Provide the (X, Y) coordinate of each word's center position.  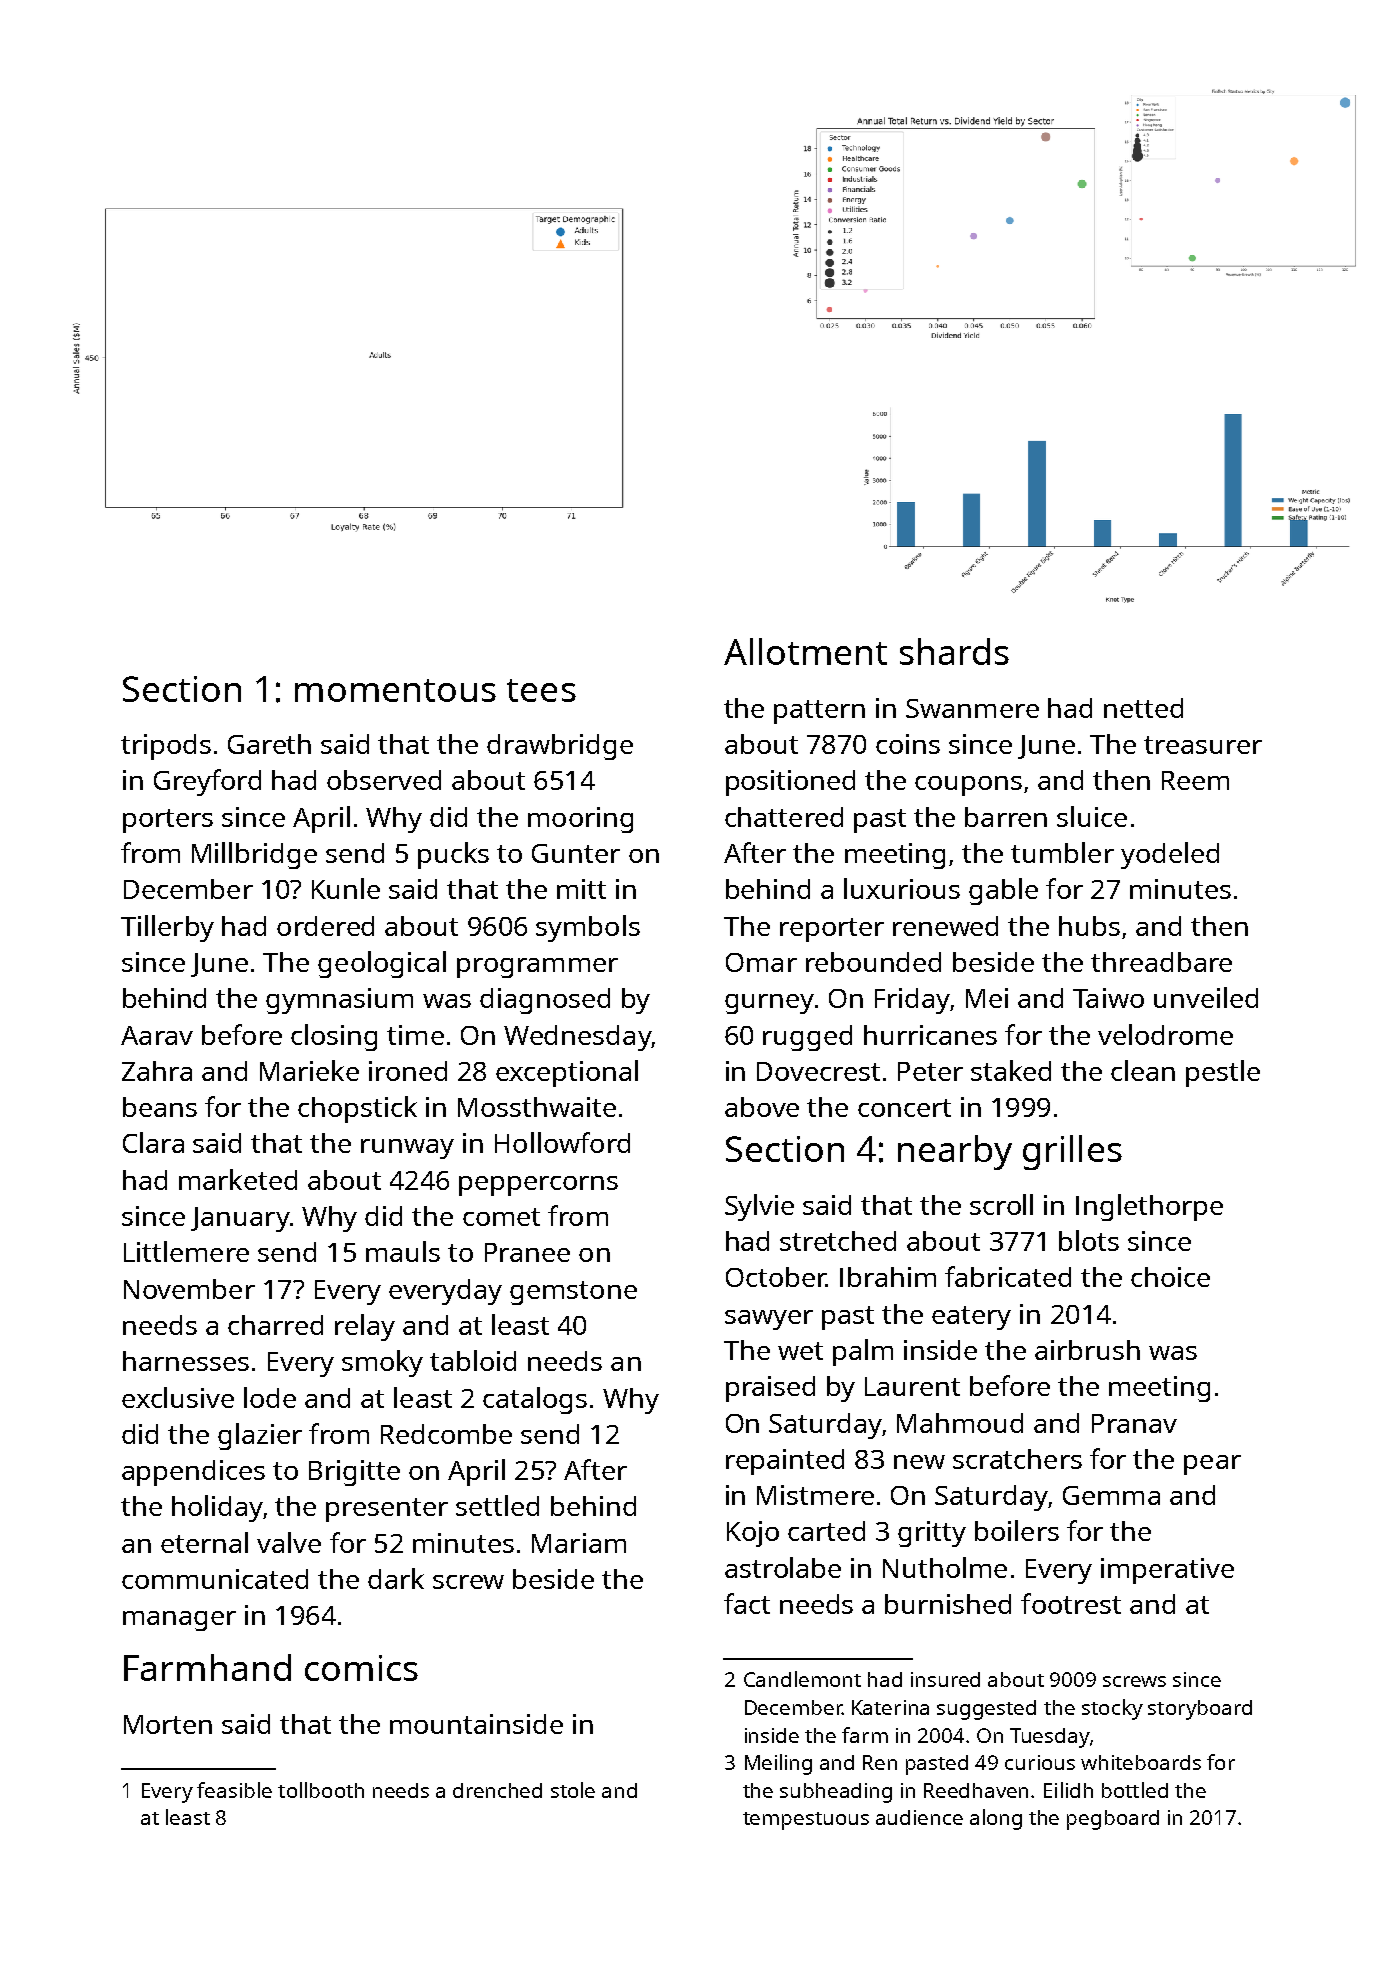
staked (1011, 1070)
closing (334, 1037)
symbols (588, 928)
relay (365, 1327)
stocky (1112, 1709)
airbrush (1087, 1350)
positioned (790, 783)
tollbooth (321, 1790)
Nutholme (945, 1567)
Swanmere (972, 708)
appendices (193, 1473)
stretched (838, 1241)
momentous (395, 690)
